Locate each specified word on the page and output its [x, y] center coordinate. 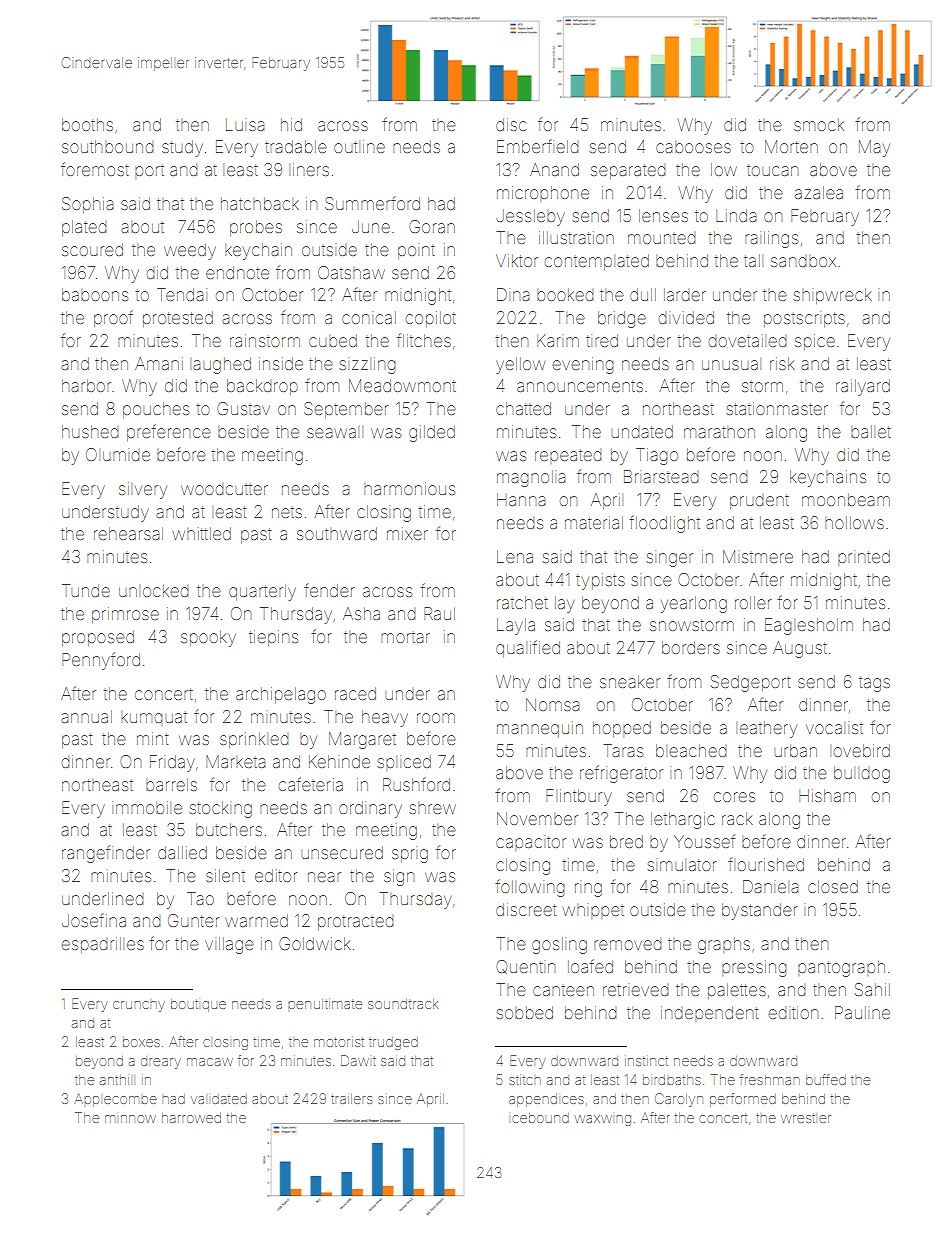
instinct [646, 1061]
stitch [525, 1080]
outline [359, 146]
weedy [190, 251]
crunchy [139, 1006]
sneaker [630, 681]
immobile [147, 807]
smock [819, 125]
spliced [404, 763]
